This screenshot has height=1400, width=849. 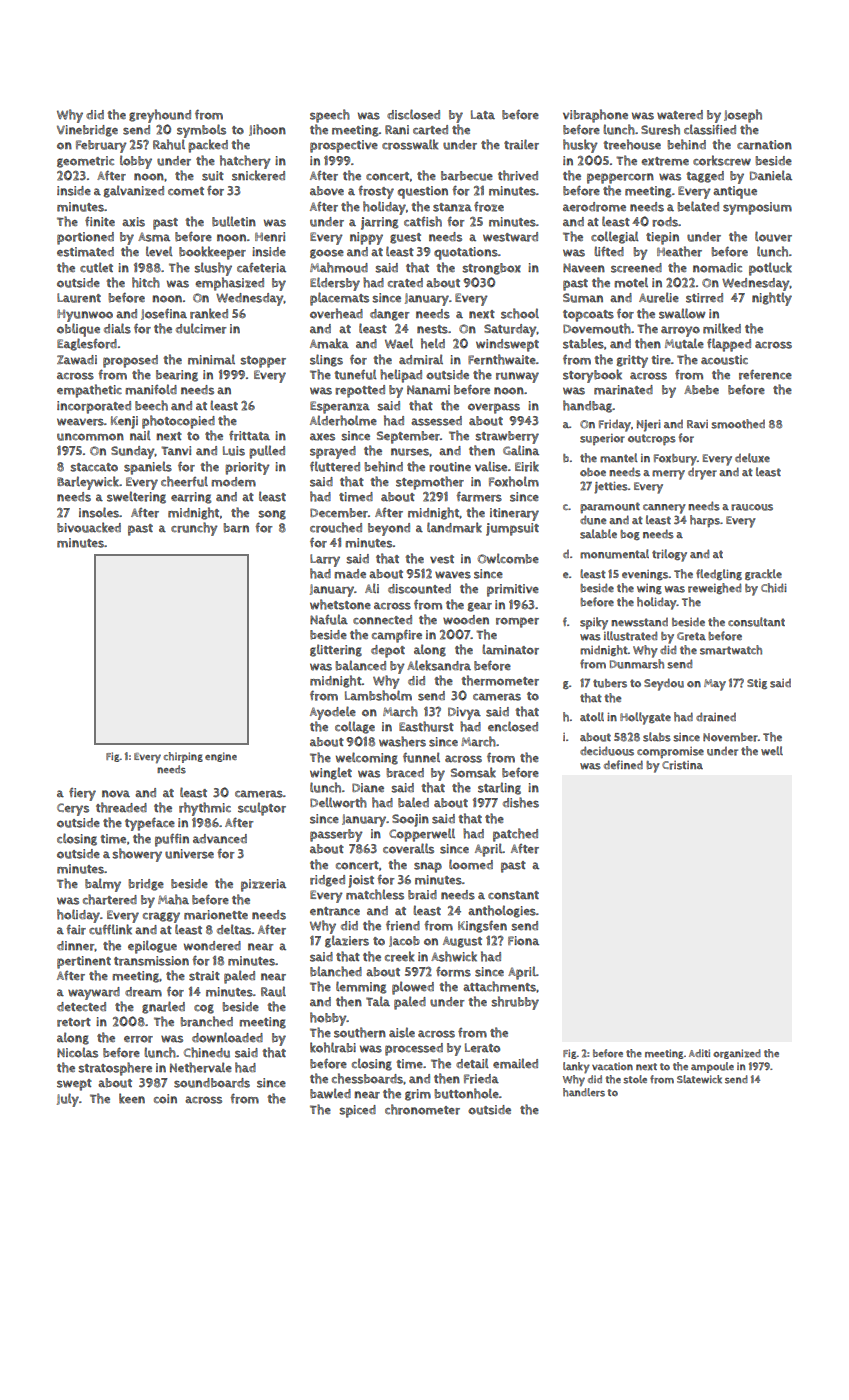 I want to click on Galina, so click(x=521, y=450).
